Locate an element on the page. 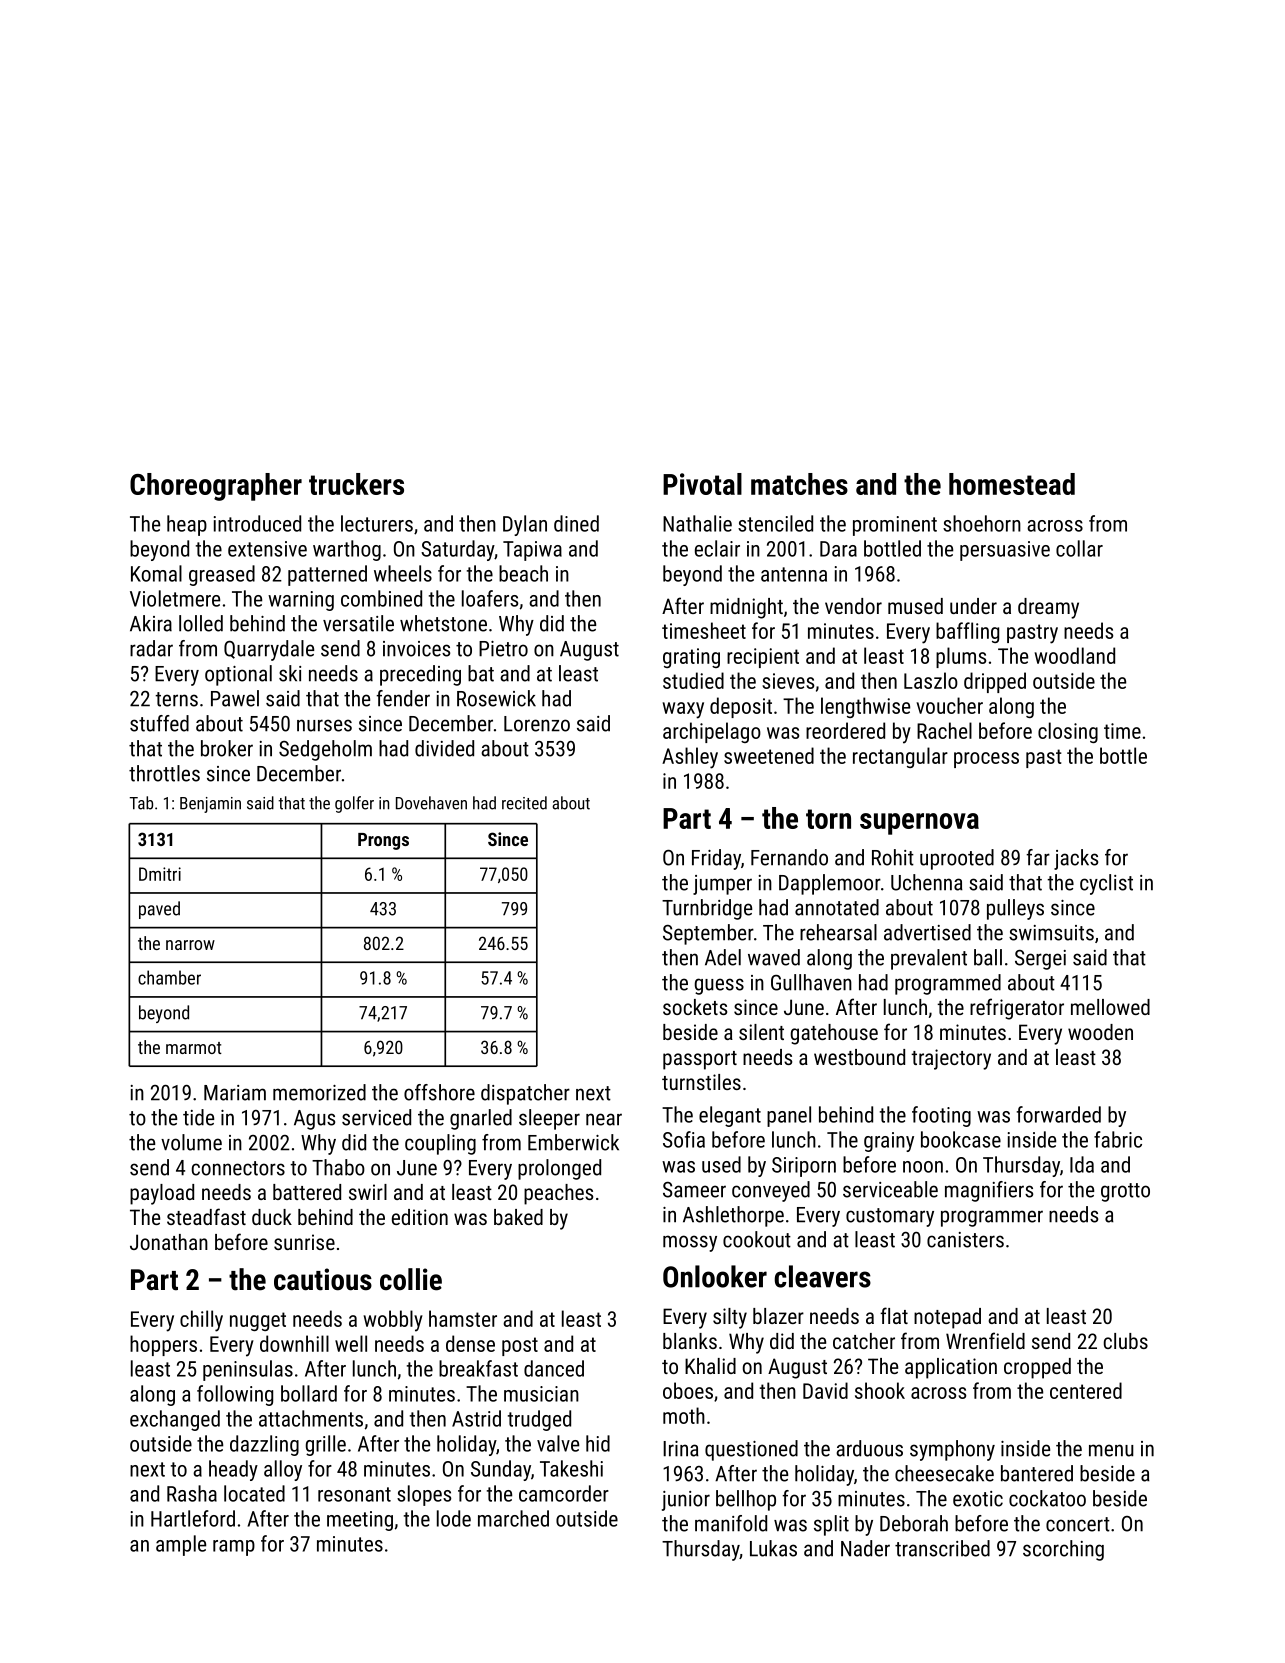 Image resolution: width=1285 pixels, height=1663 pixels. homestead is located at coordinates (1012, 484).
